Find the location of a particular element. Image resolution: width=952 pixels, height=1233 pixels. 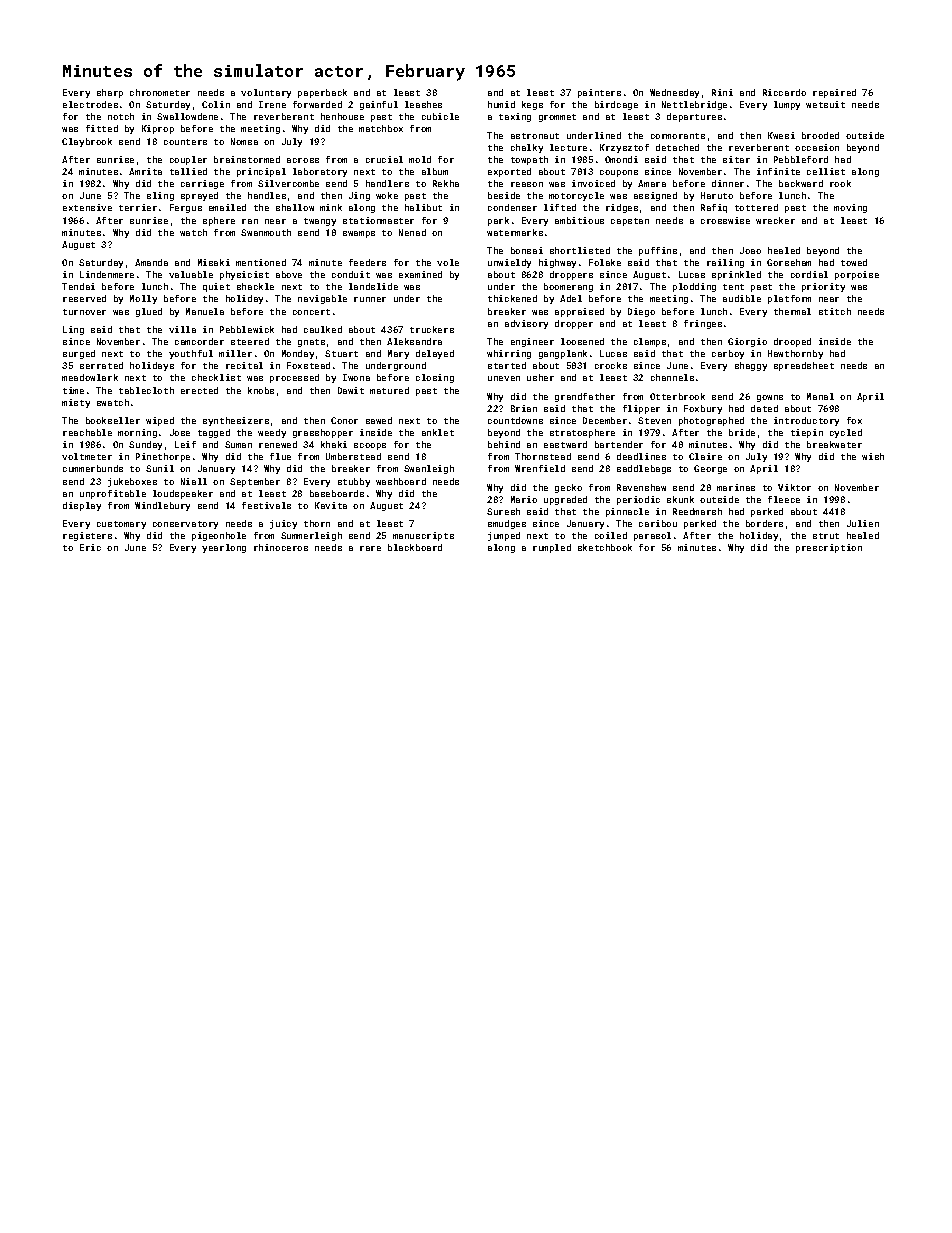

gangplank is located at coordinates (563, 354).
